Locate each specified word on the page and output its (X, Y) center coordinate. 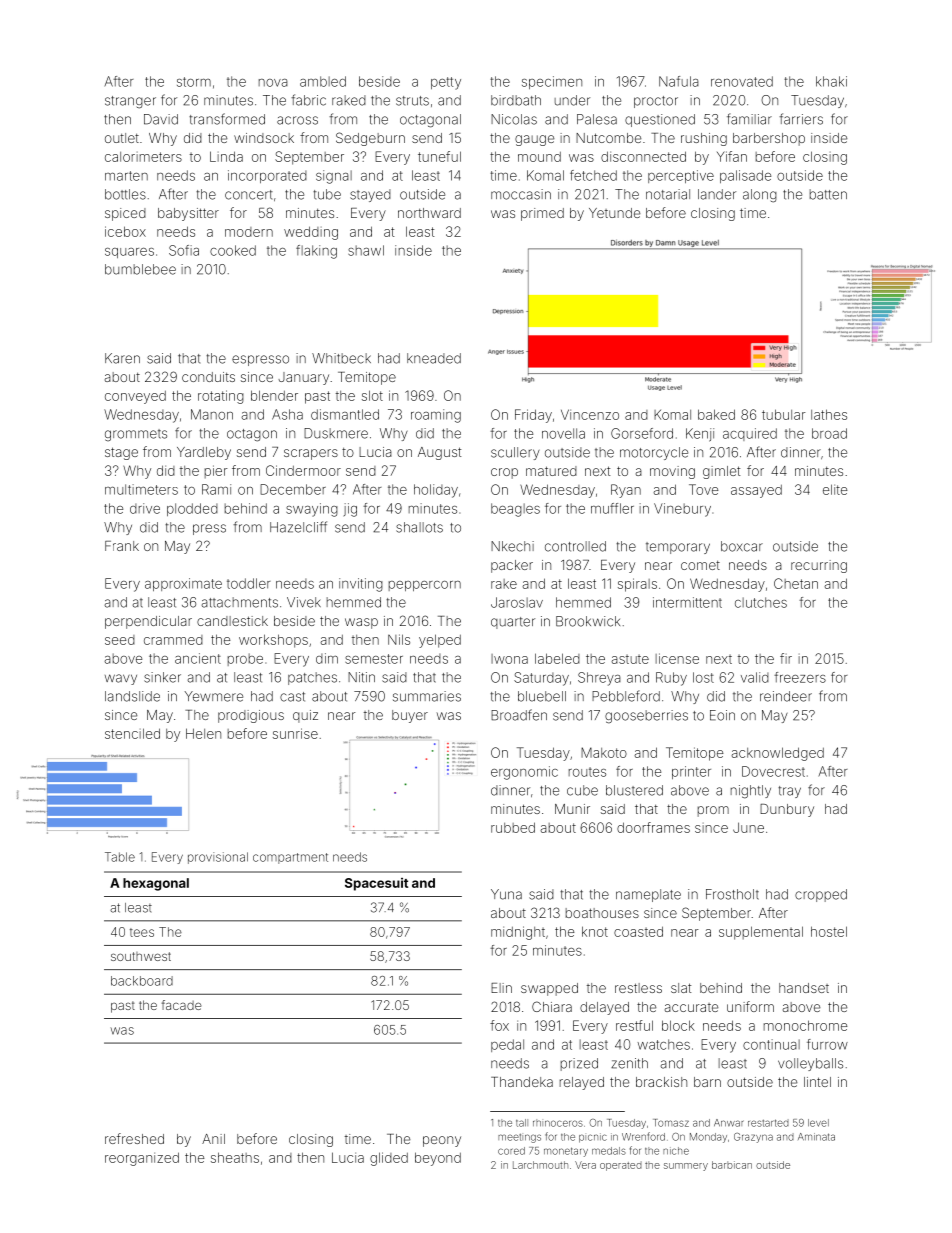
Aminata (816, 1137)
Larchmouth (540, 1165)
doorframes (653, 827)
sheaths (235, 1157)
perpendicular (148, 622)
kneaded (434, 358)
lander (717, 194)
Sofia (184, 250)
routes (587, 772)
